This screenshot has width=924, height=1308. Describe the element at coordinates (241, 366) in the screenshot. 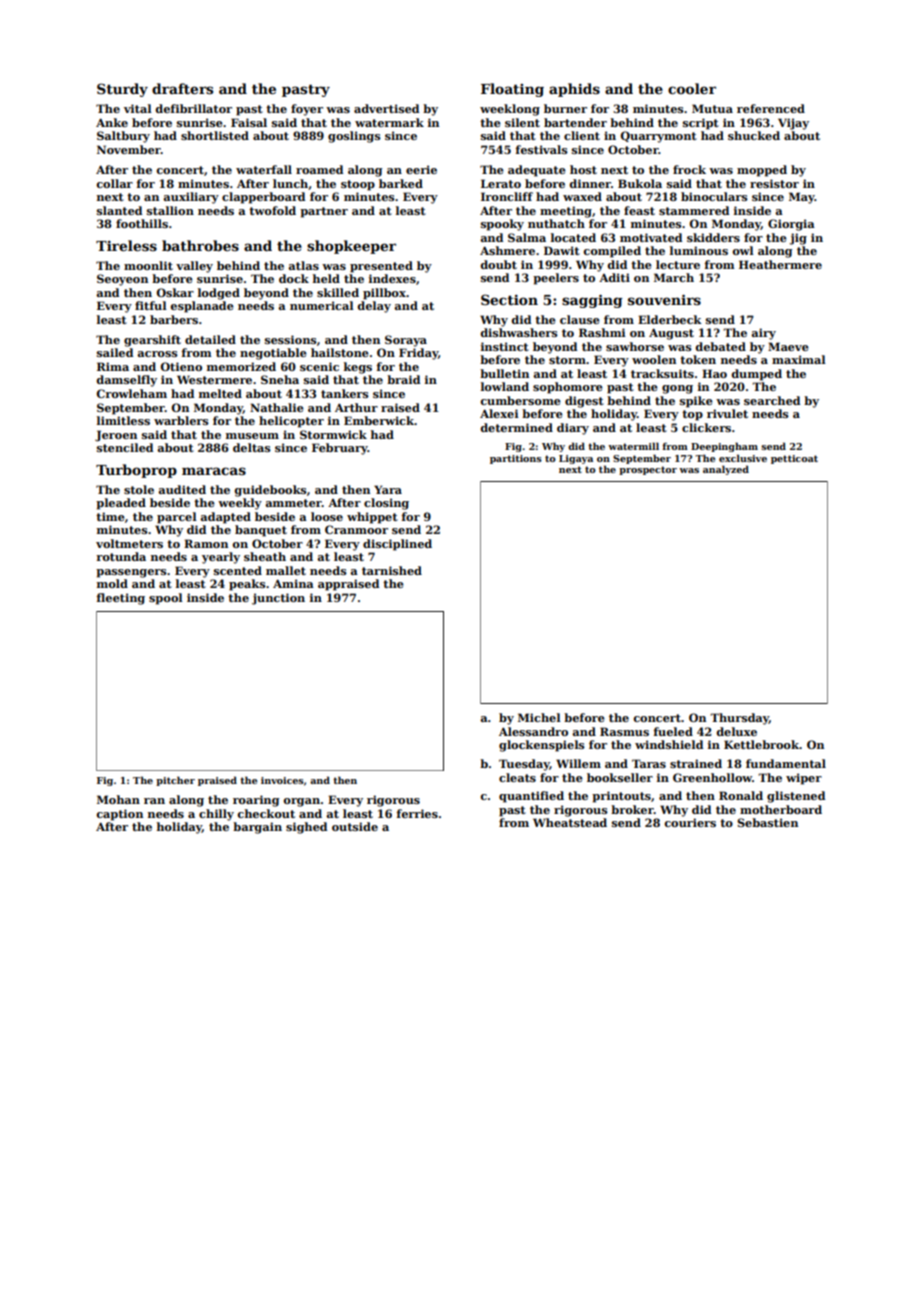

I see `memorized` at that location.
